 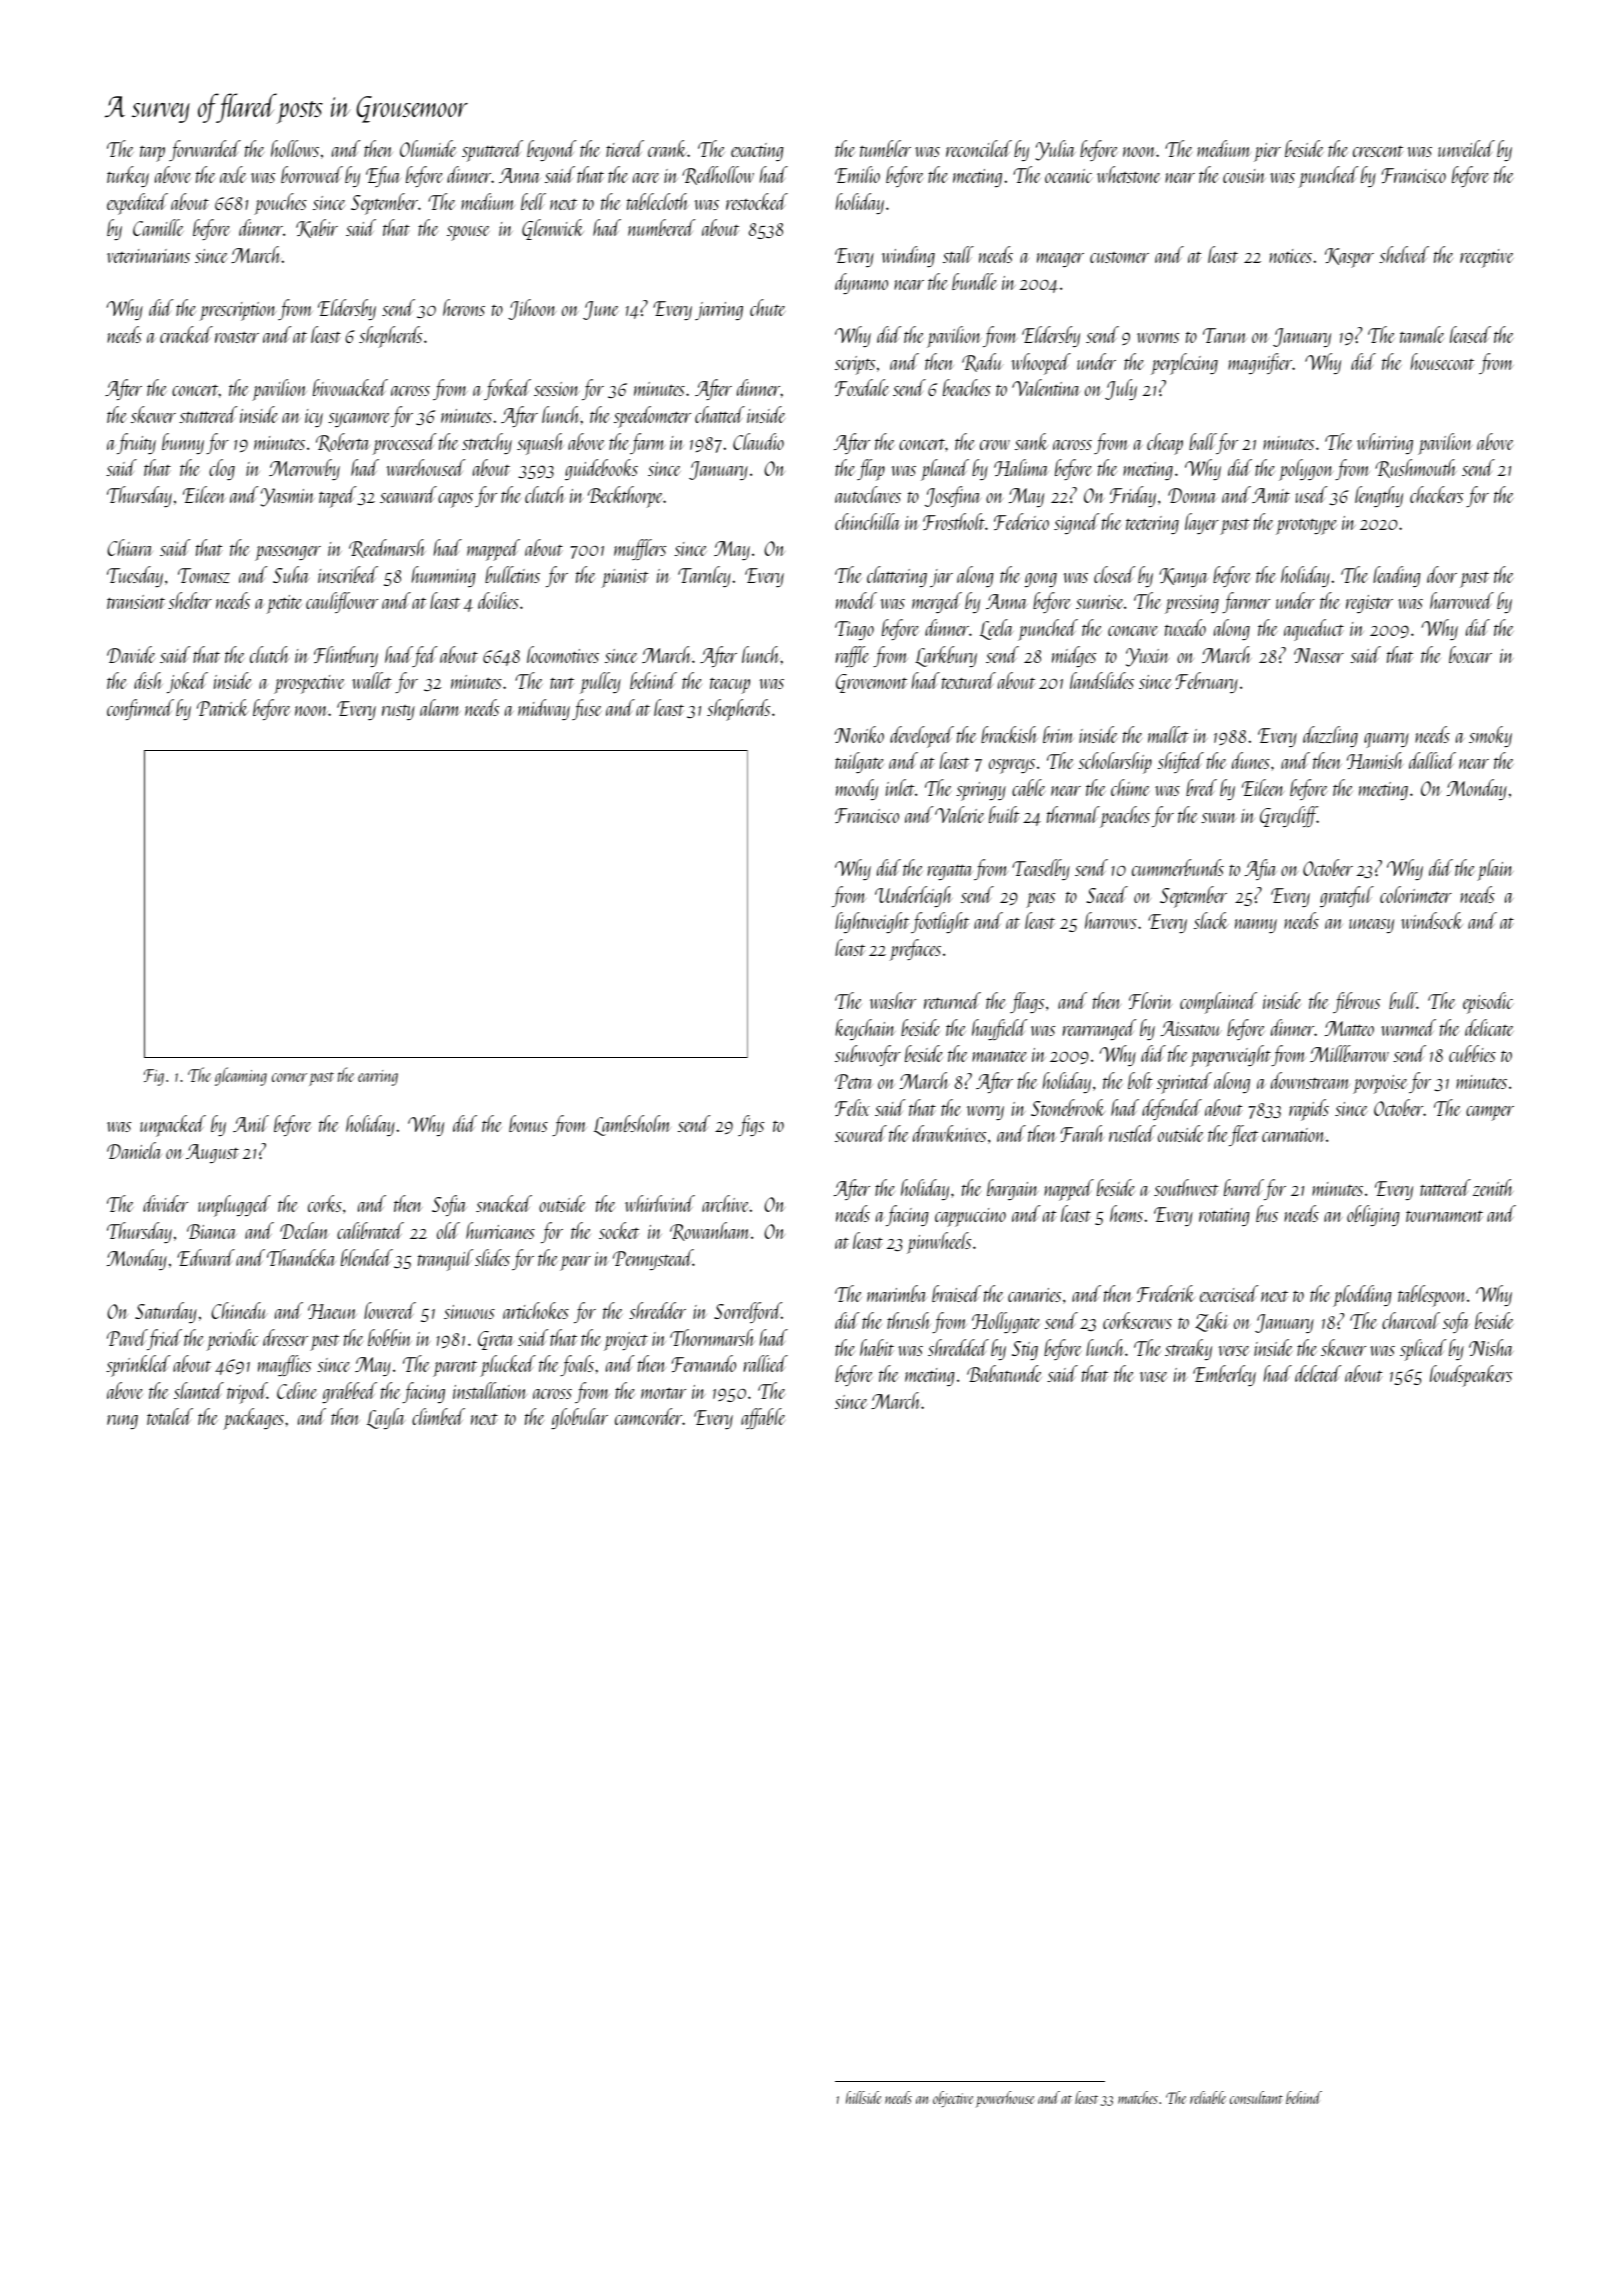 What do you see at coordinates (1267, 152) in the screenshot?
I see `pier` at bounding box center [1267, 152].
